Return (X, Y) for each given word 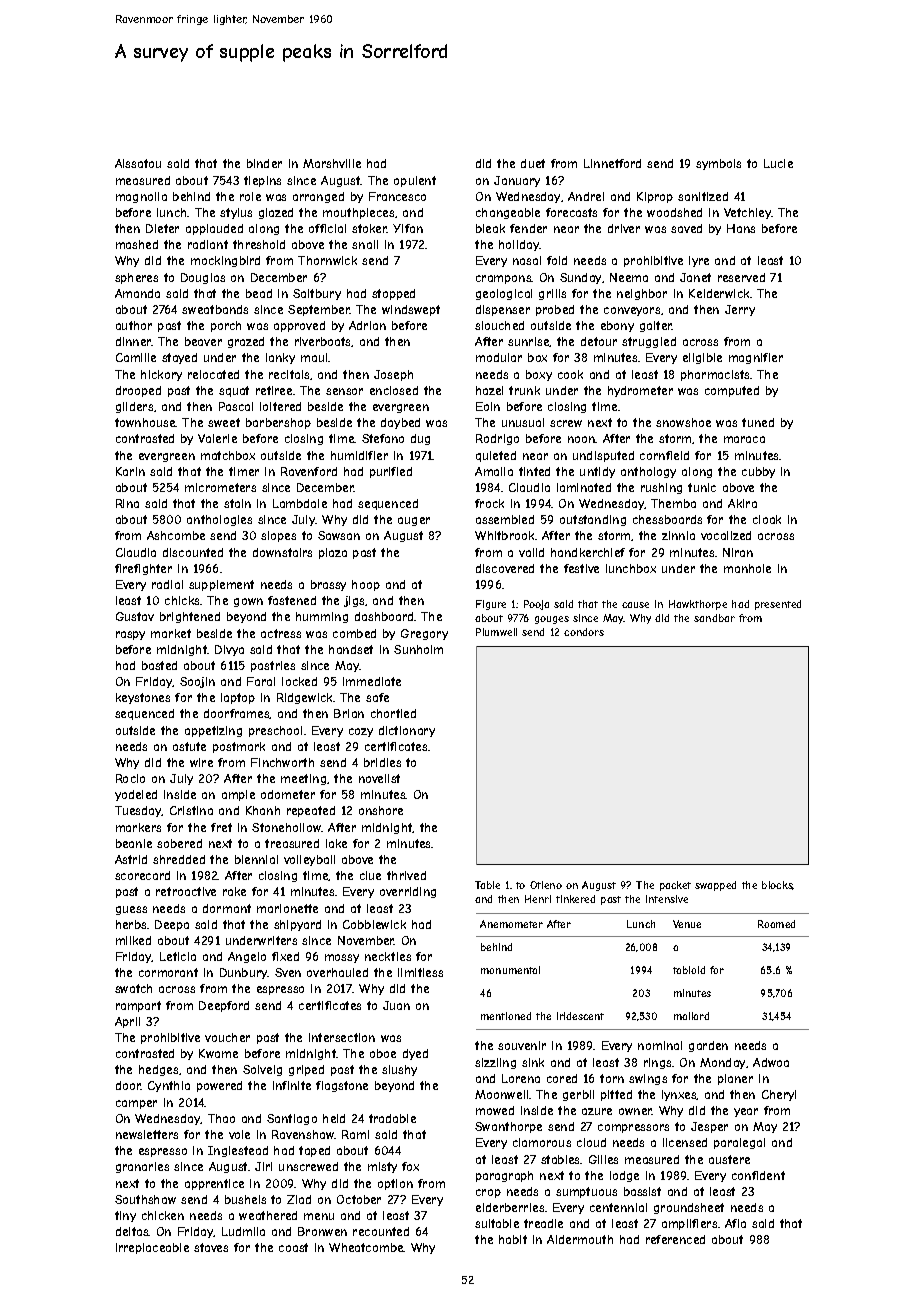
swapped (715, 886)
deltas (132, 1231)
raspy (130, 635)
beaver (203, 341)
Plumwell (496, 632)
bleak (490, 228)
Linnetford (612, 163)
